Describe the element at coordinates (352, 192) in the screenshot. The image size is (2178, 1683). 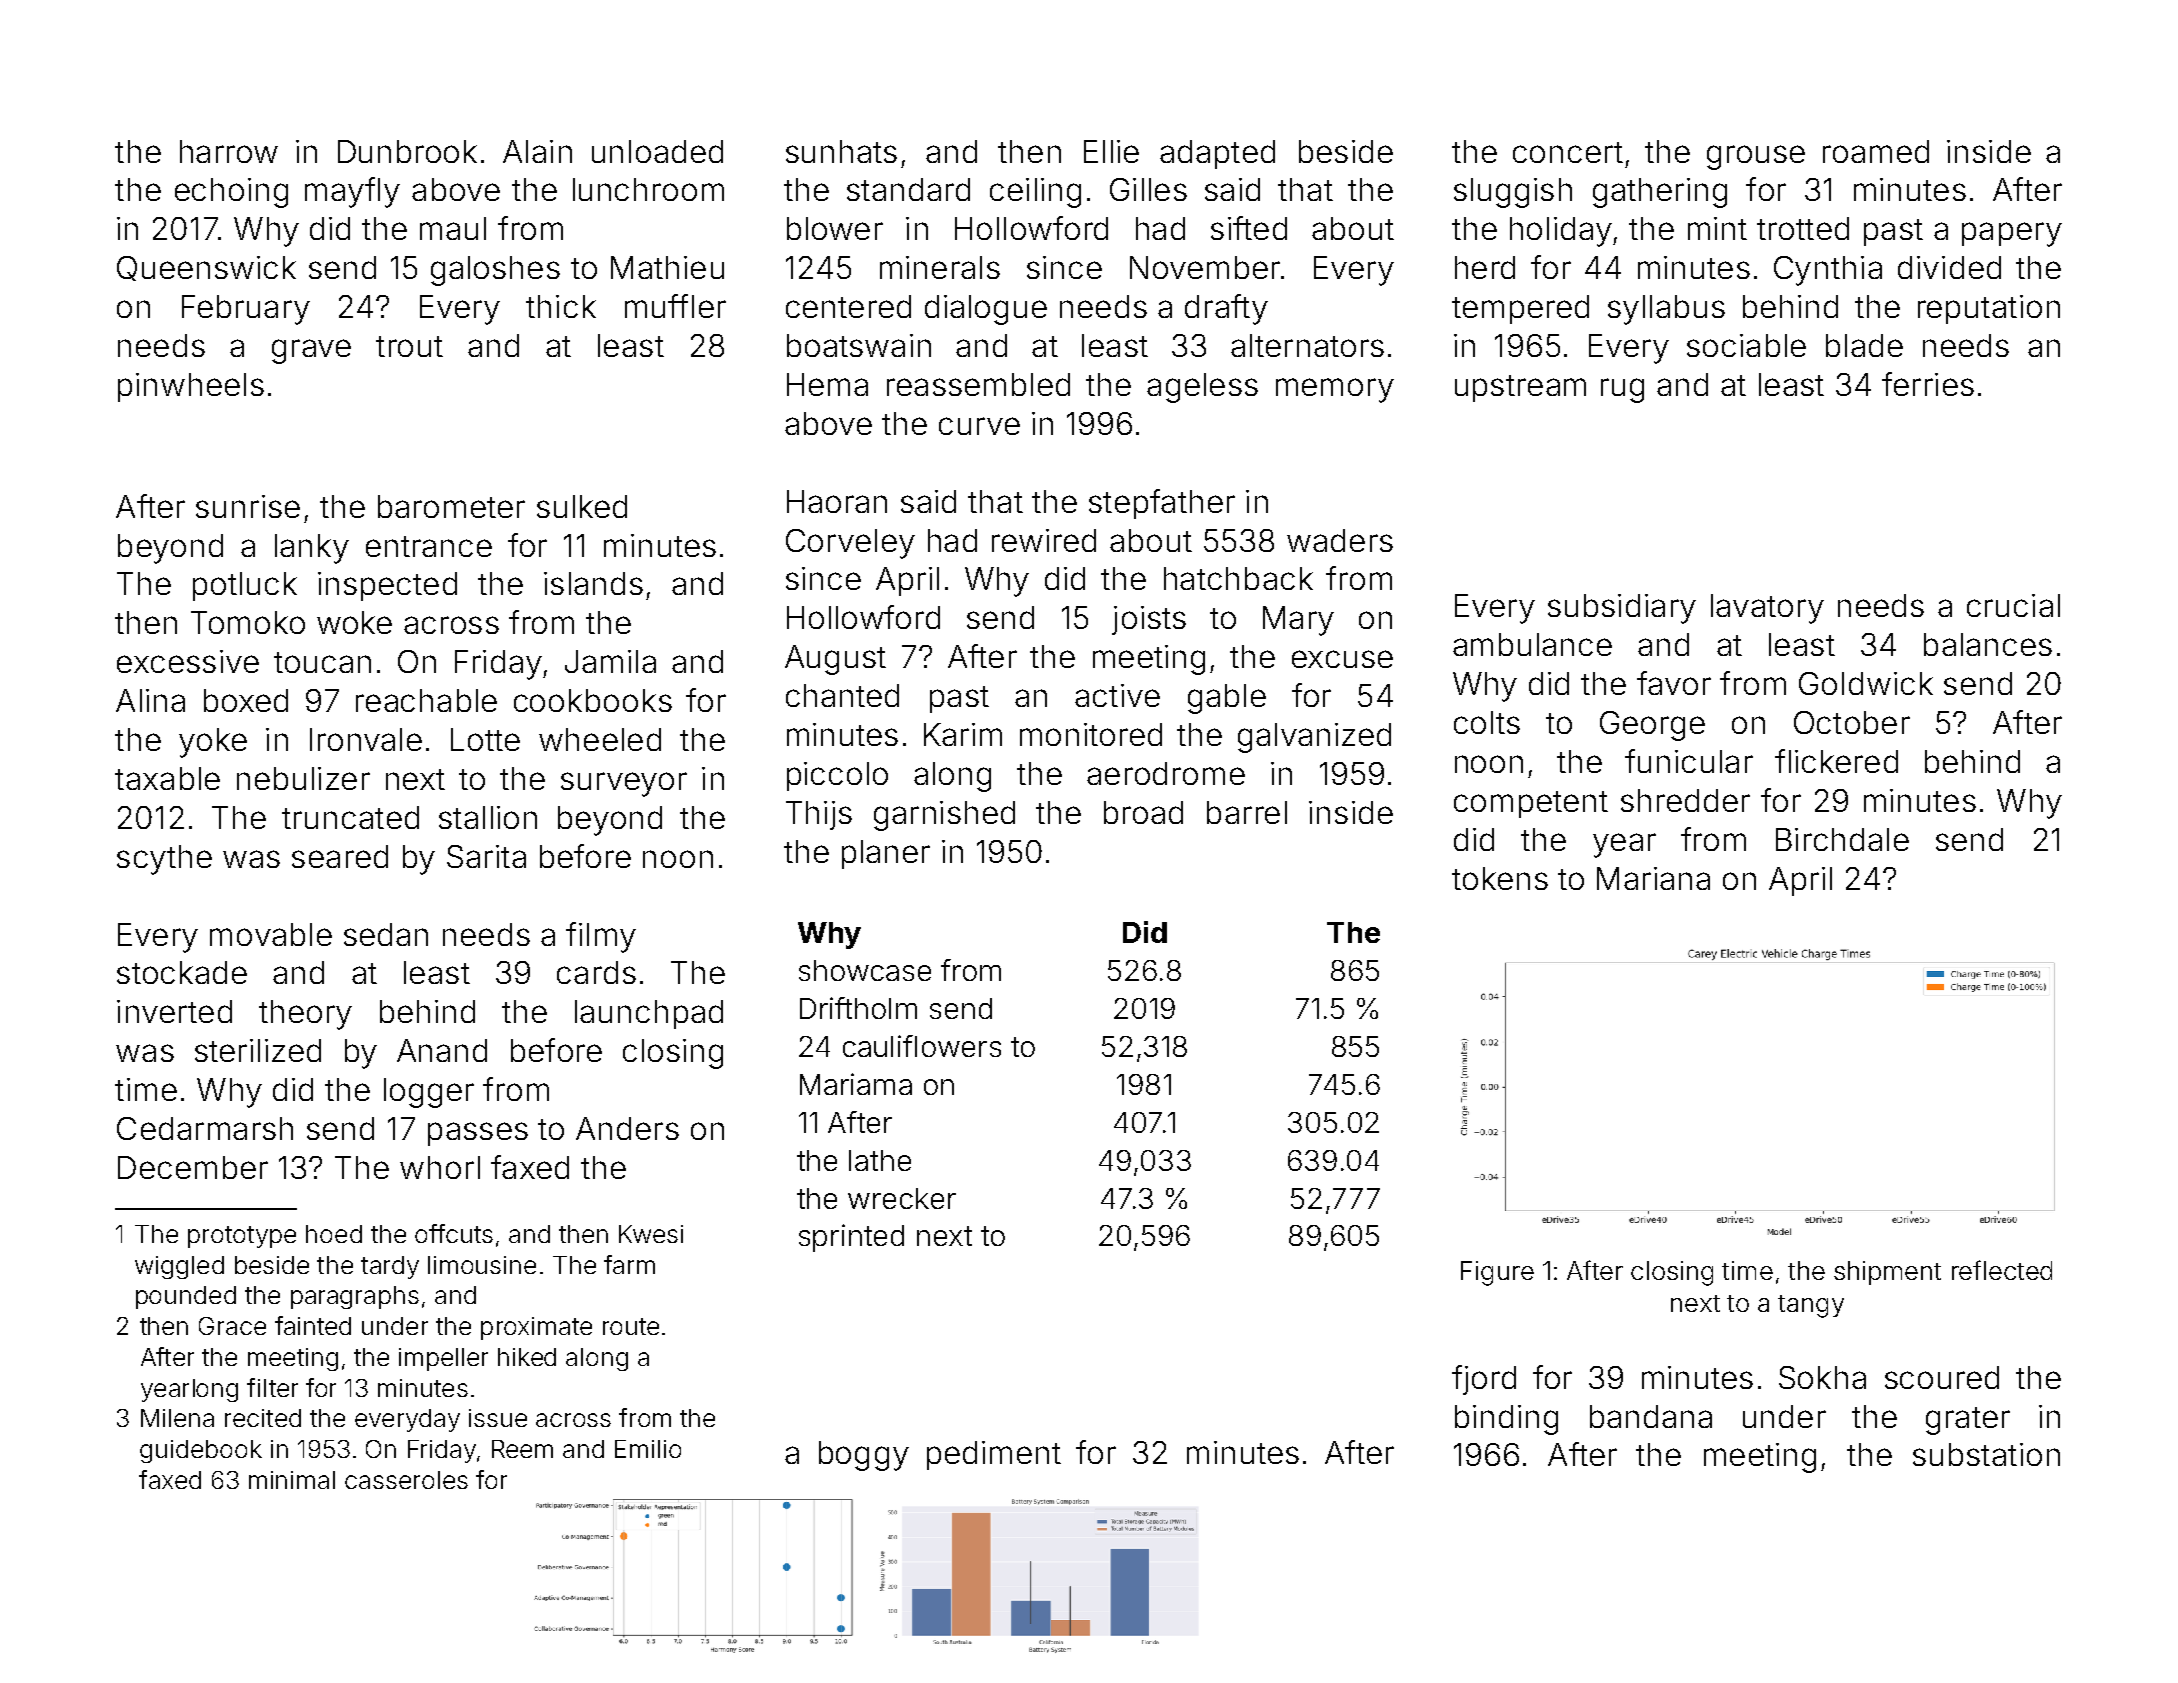
I see `mayfly` at that location.
